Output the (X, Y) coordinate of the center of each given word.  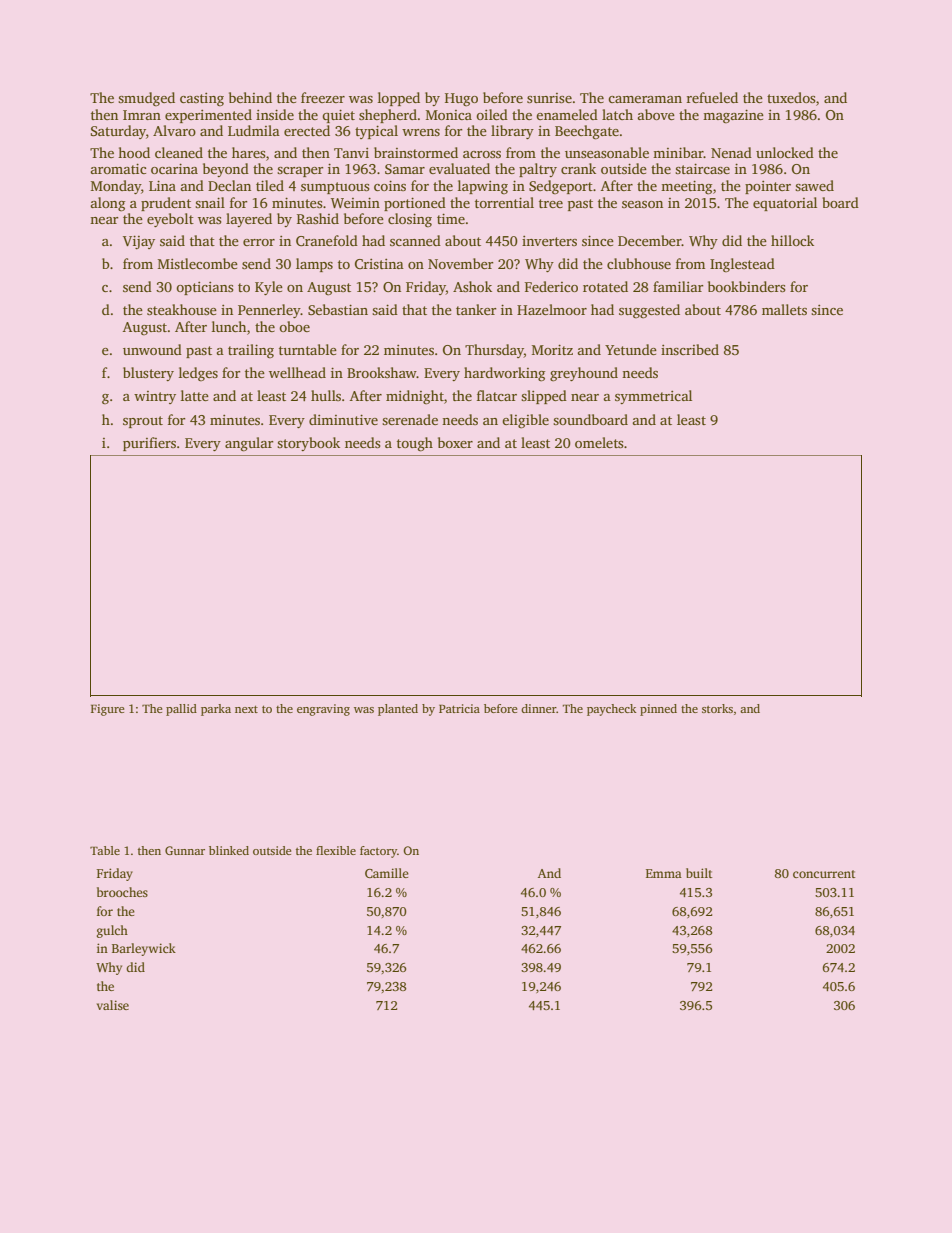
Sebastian (338, 309)
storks (717, 708)
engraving (323, 710)
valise (113, 1005)
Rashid (318, 218)
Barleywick (144, 949)
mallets (784, 309)
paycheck (612, 710)
